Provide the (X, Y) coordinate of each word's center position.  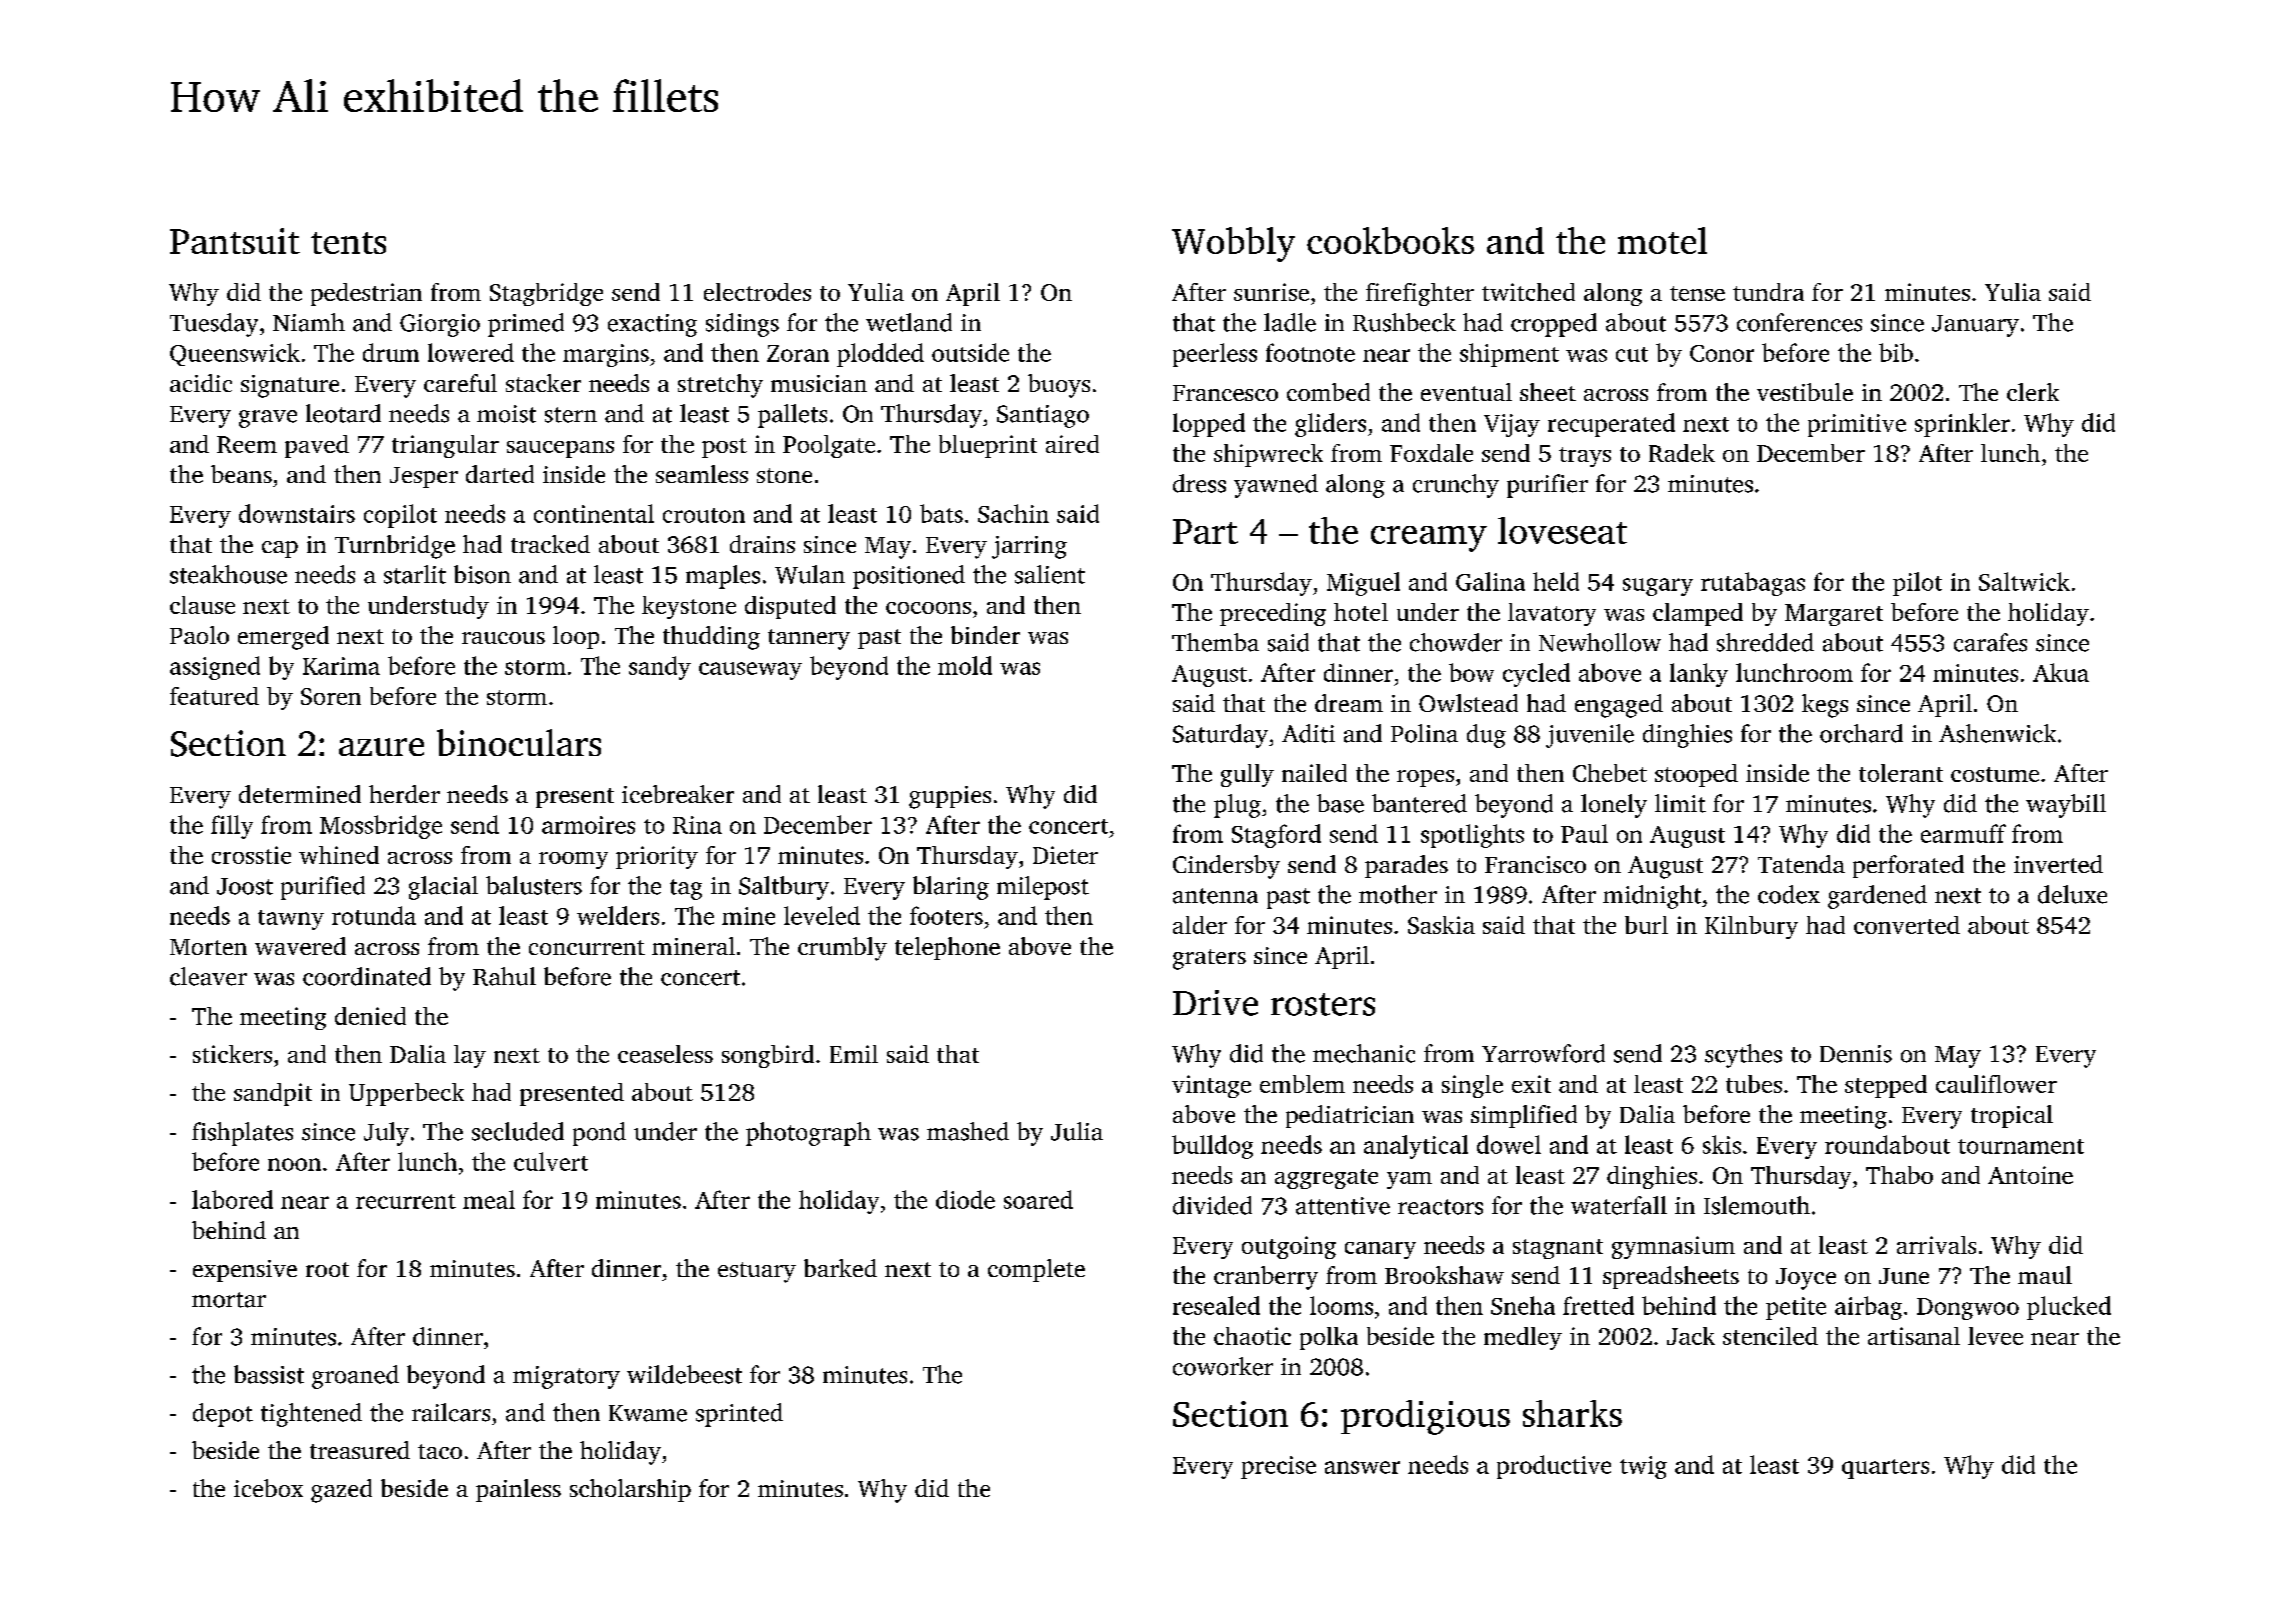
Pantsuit (235, 241)
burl (1646, 925)
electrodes (757, 292)
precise (1278, 1467)
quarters (1885, 1469)
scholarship (630, 1490)
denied (370, 1016)
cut (1632, 354)
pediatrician (1350, 1116)
